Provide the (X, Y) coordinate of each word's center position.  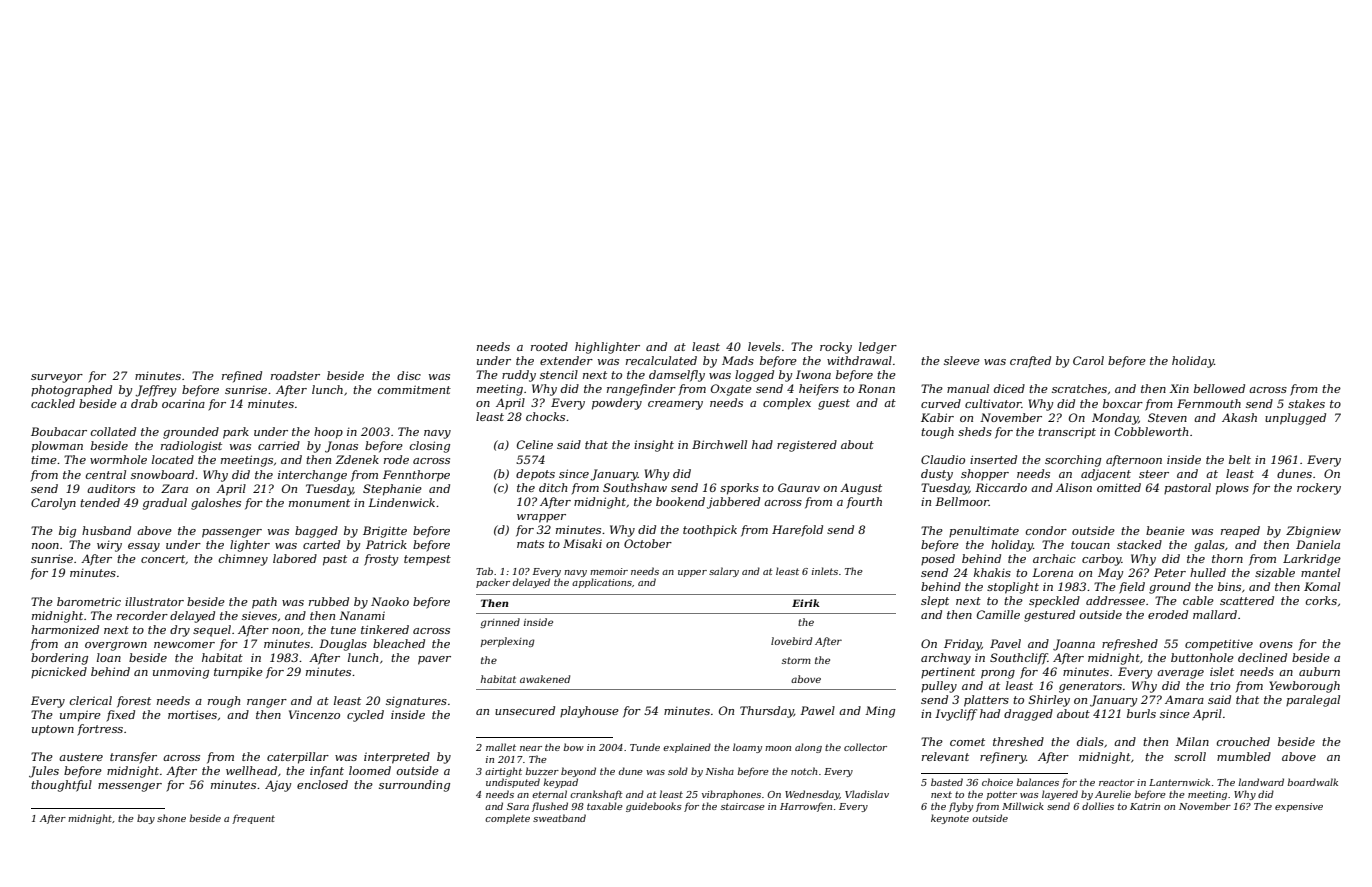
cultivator (993, 403)
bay (146, 819)
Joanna (1074, 645)
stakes (1306, 403)
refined (242, 377)
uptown (53, 730)
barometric (89, 601)
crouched (1243, 741)
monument (319, 503)
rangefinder (641, 390)
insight (654, 446)
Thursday (767, 712)
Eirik (806, 603)
